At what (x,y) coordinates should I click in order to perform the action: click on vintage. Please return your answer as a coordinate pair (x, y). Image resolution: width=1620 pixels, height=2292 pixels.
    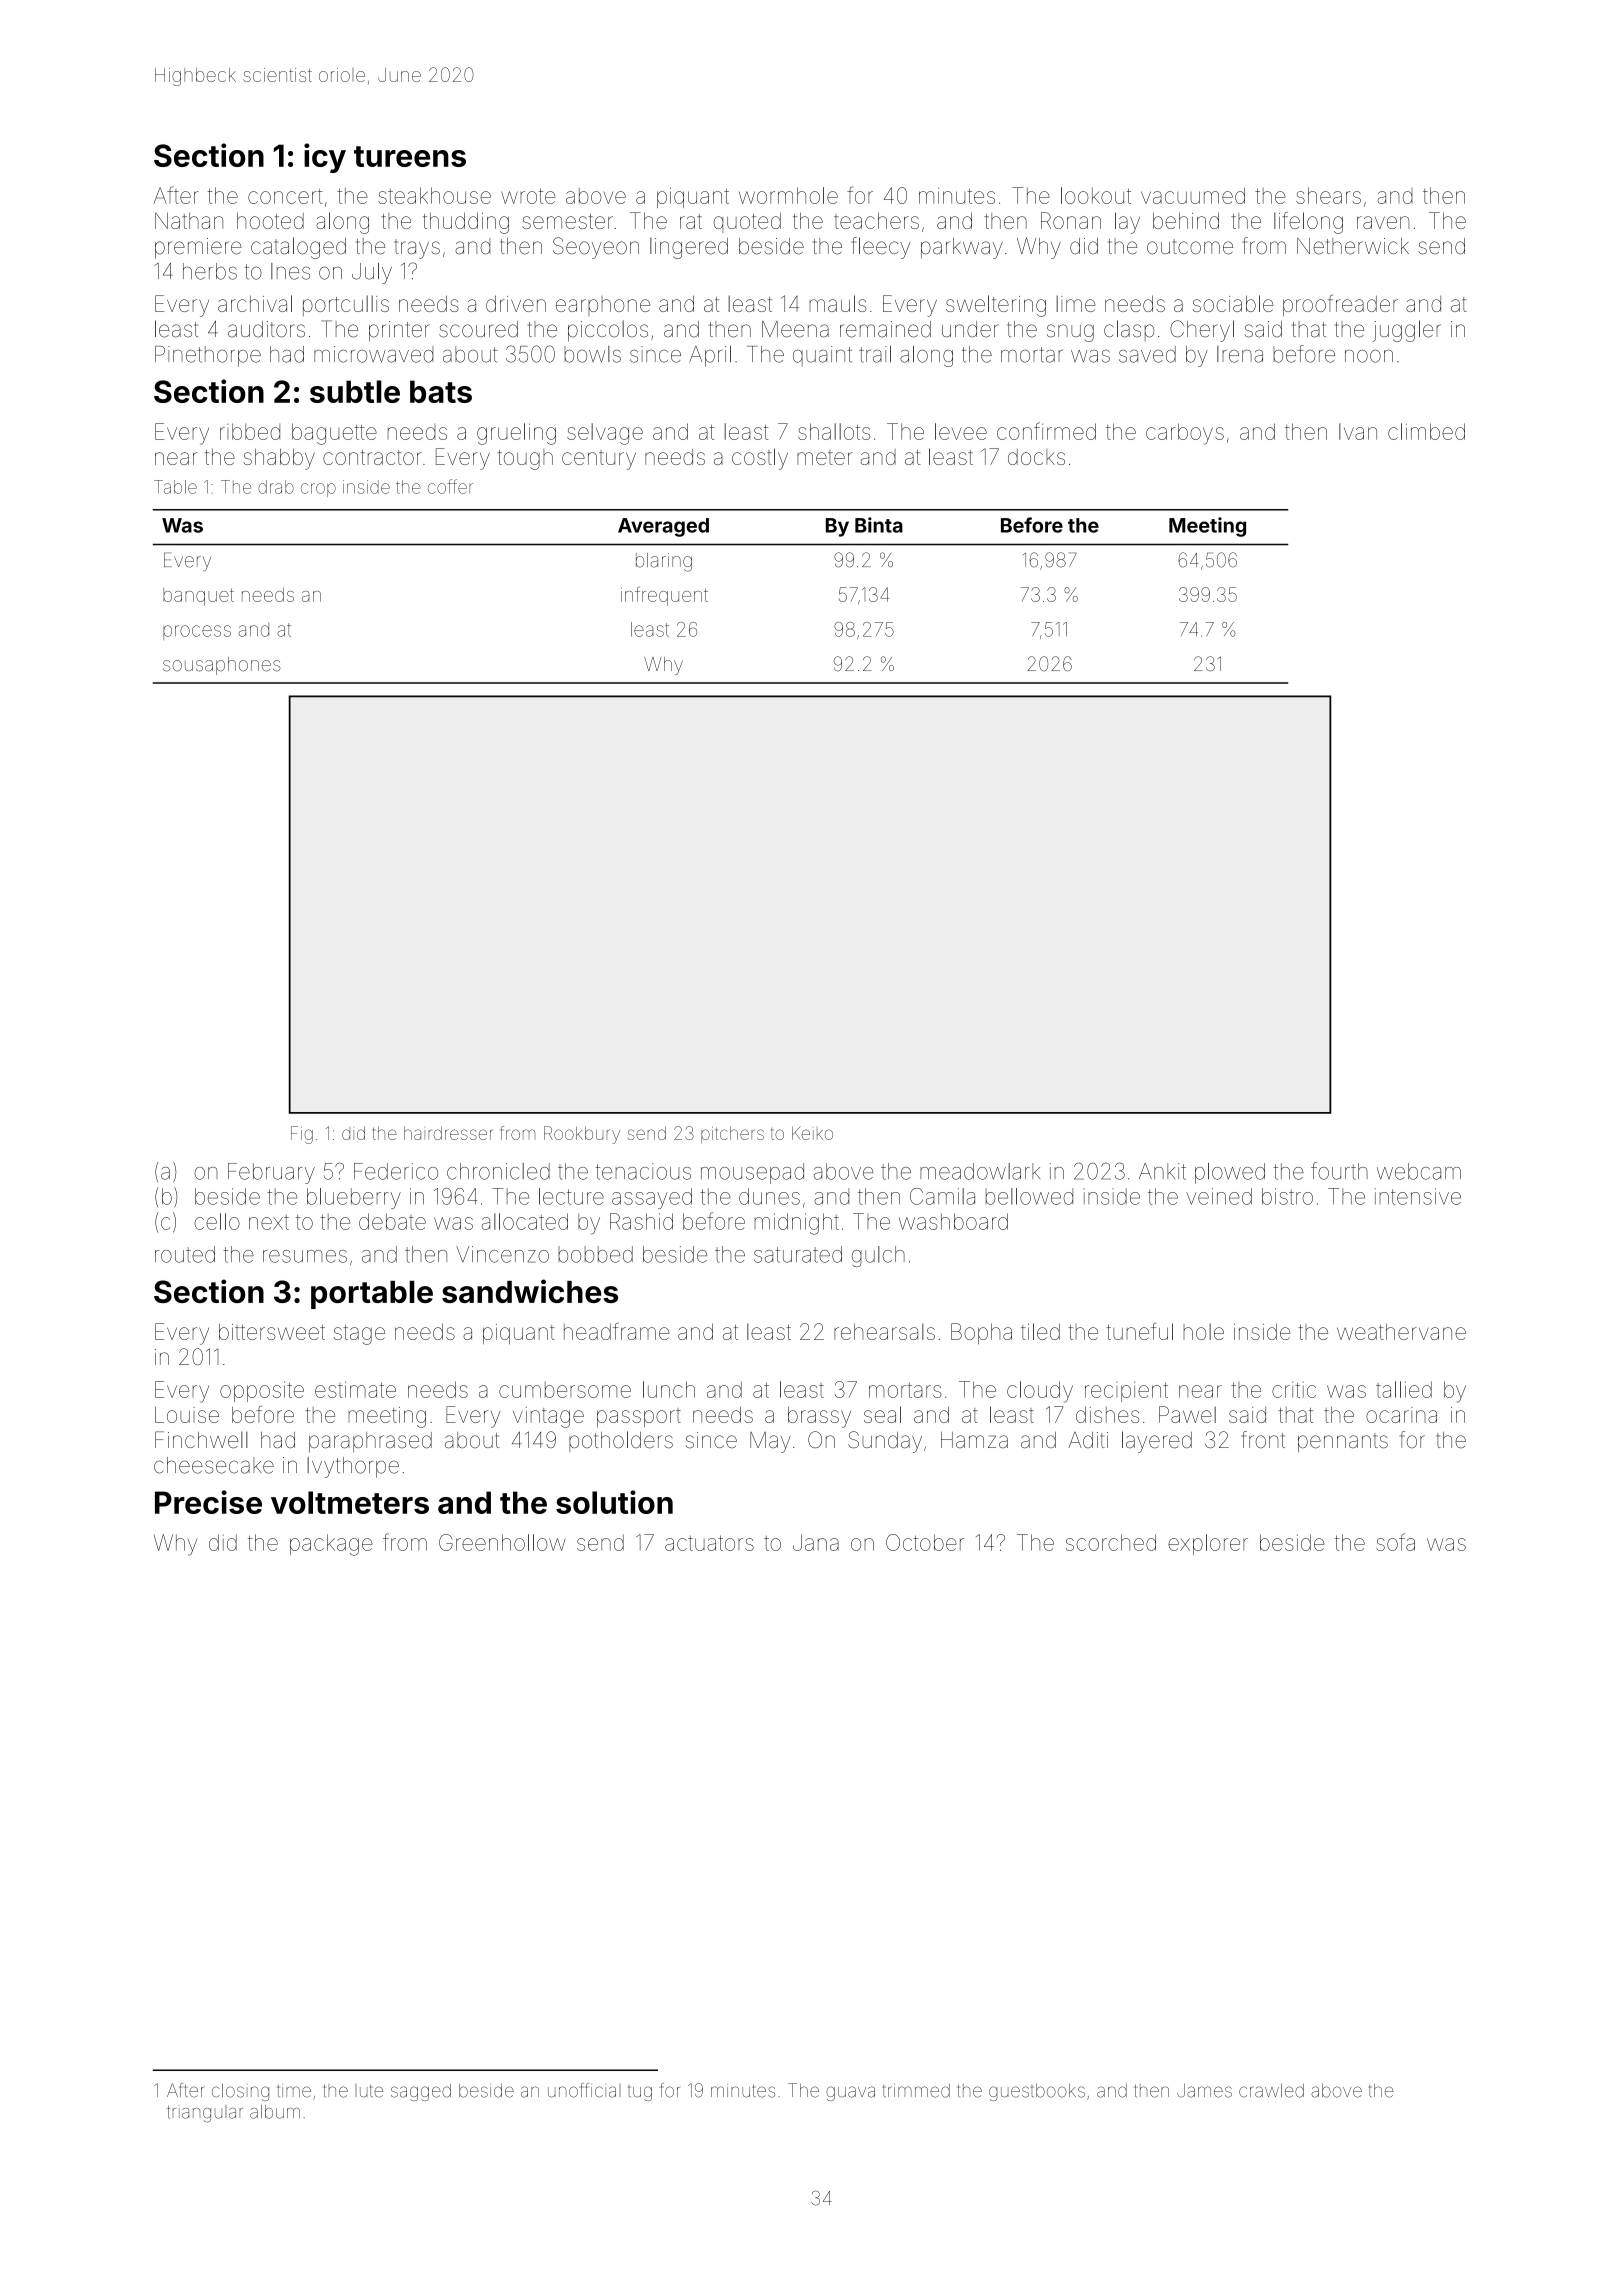
    Looking at the image, I should click on (548, 1417).
